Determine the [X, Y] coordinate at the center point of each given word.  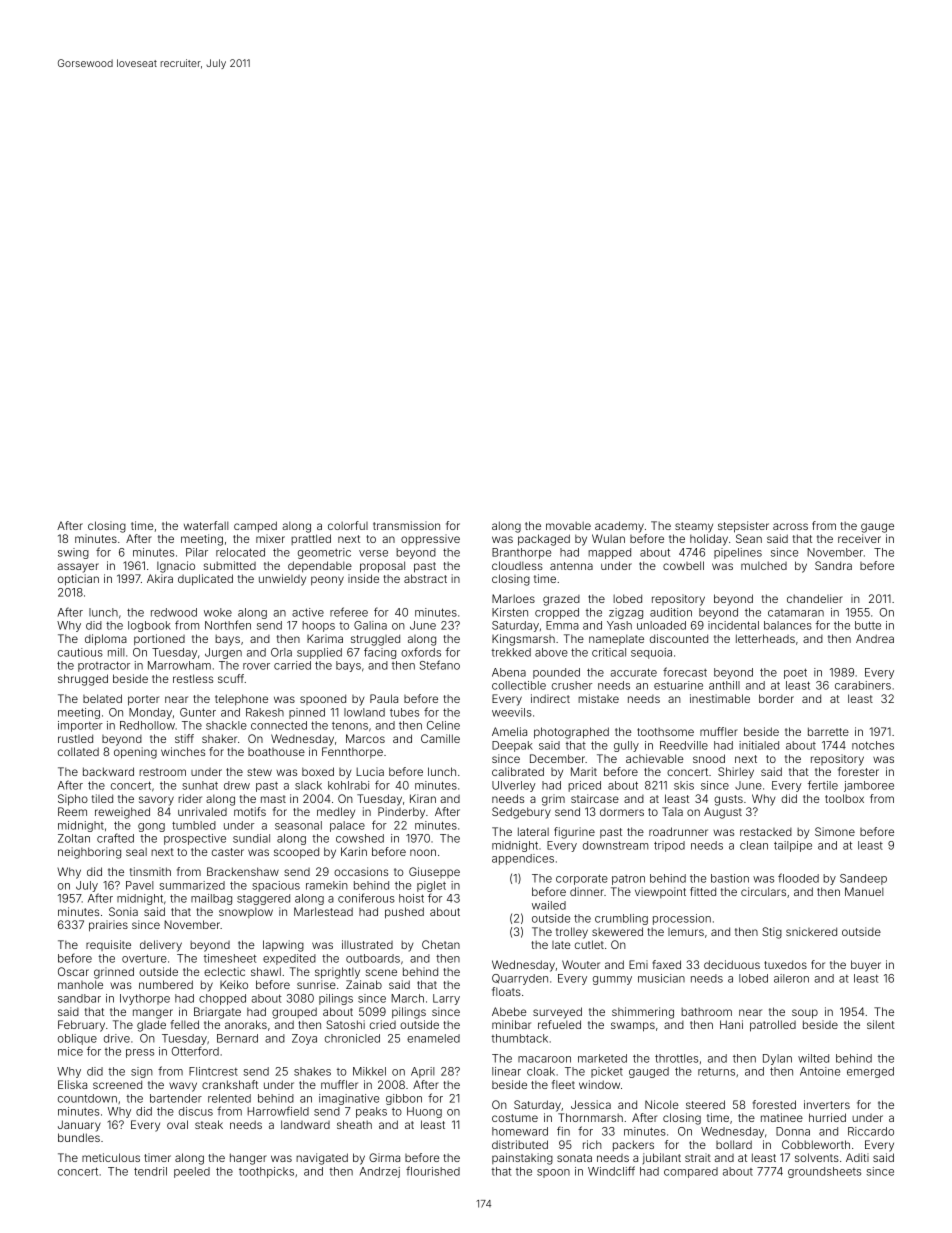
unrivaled [202, 811]
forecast [685, 672]
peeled [192, 1172]
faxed [666, 964]
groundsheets [824, 1172]
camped [255, 526]
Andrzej [380, 1172]
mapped [609, 553]
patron [628, 880]
